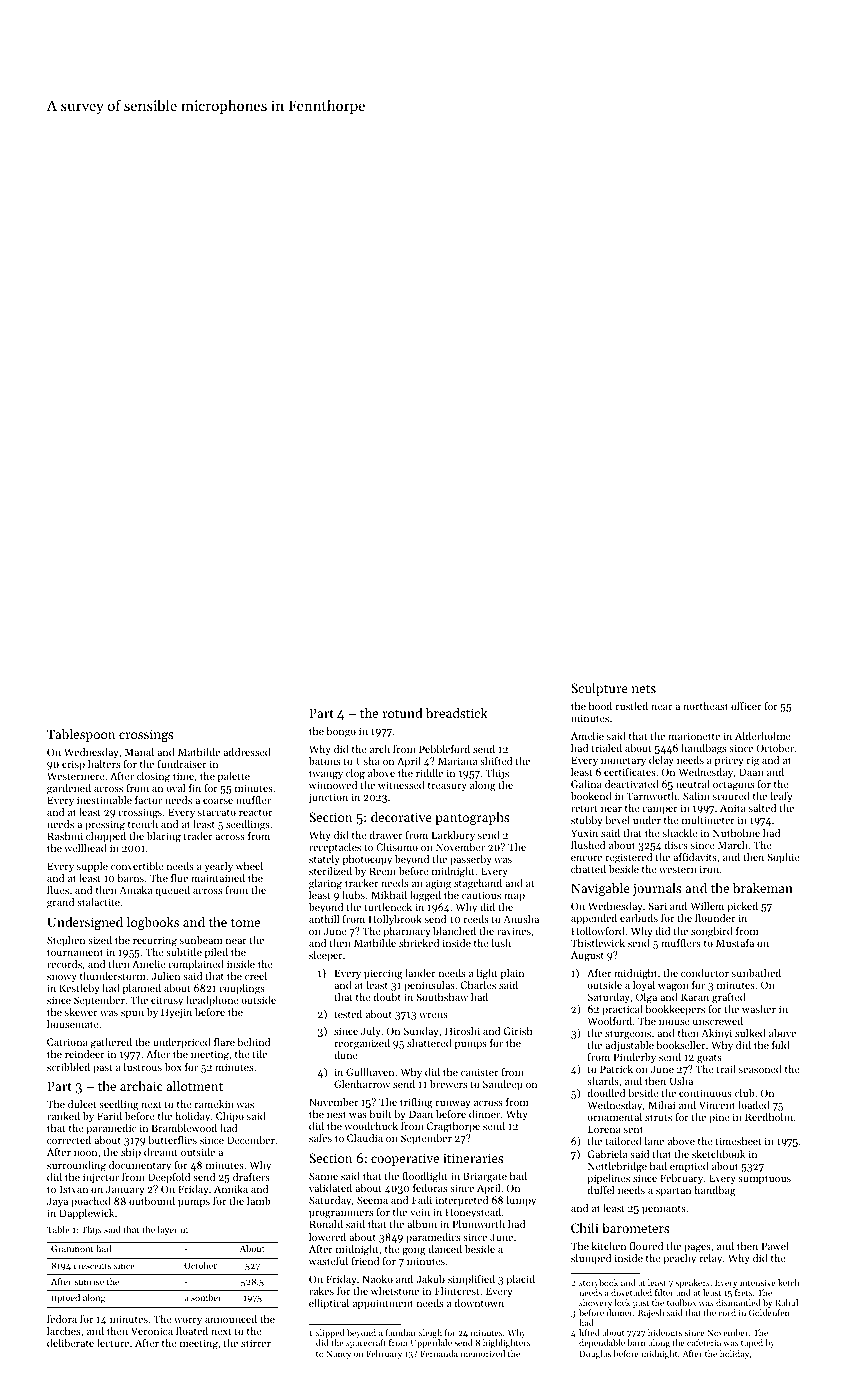 This document has width=849, height=1400. Describe the element at coordinates (63, 1116) in the document. I see `ranked` at that location.
